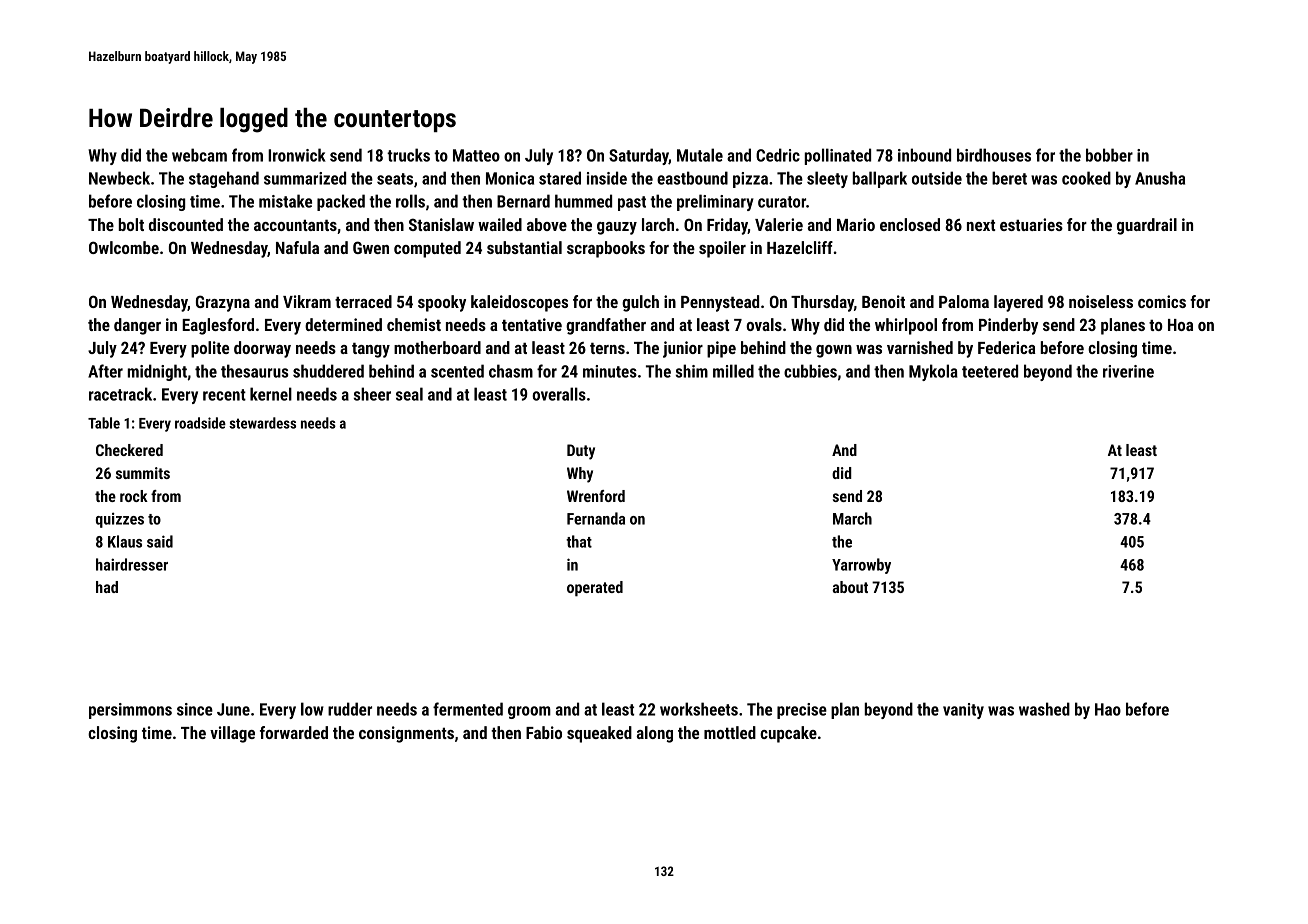  Describe the element at coordinates (519, 303) in the image. I see `kaleidoscopes` at that location.
